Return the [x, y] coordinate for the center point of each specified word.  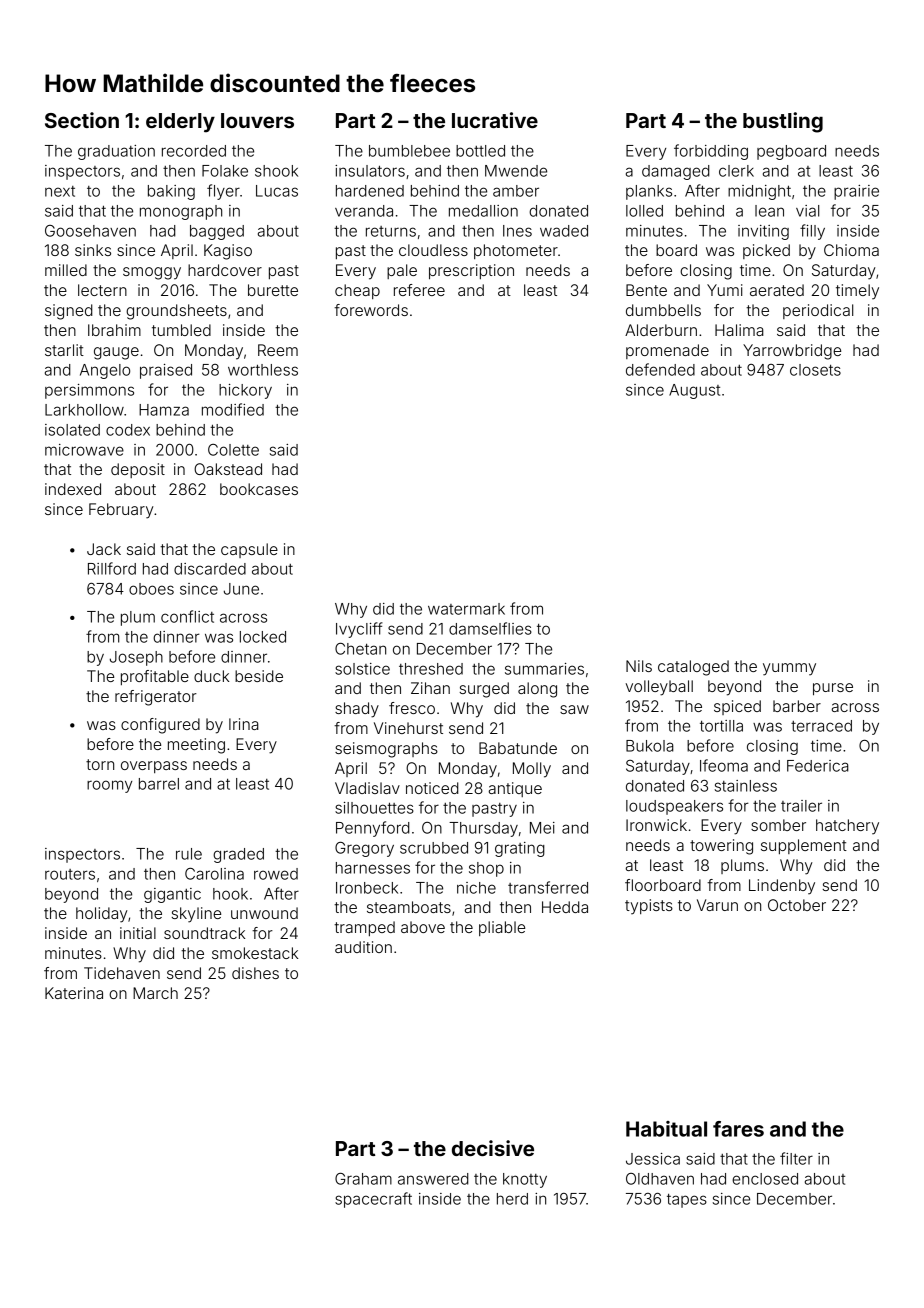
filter [796, 1158]
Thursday [483, 829]
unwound [264, 913]
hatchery [847, 827]
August [694, 391]
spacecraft [373, 1200]
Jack [104, 549]
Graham [363, 1179]
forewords [371, 310]
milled [66, 270]
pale [402, 271]
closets [815, 370]
